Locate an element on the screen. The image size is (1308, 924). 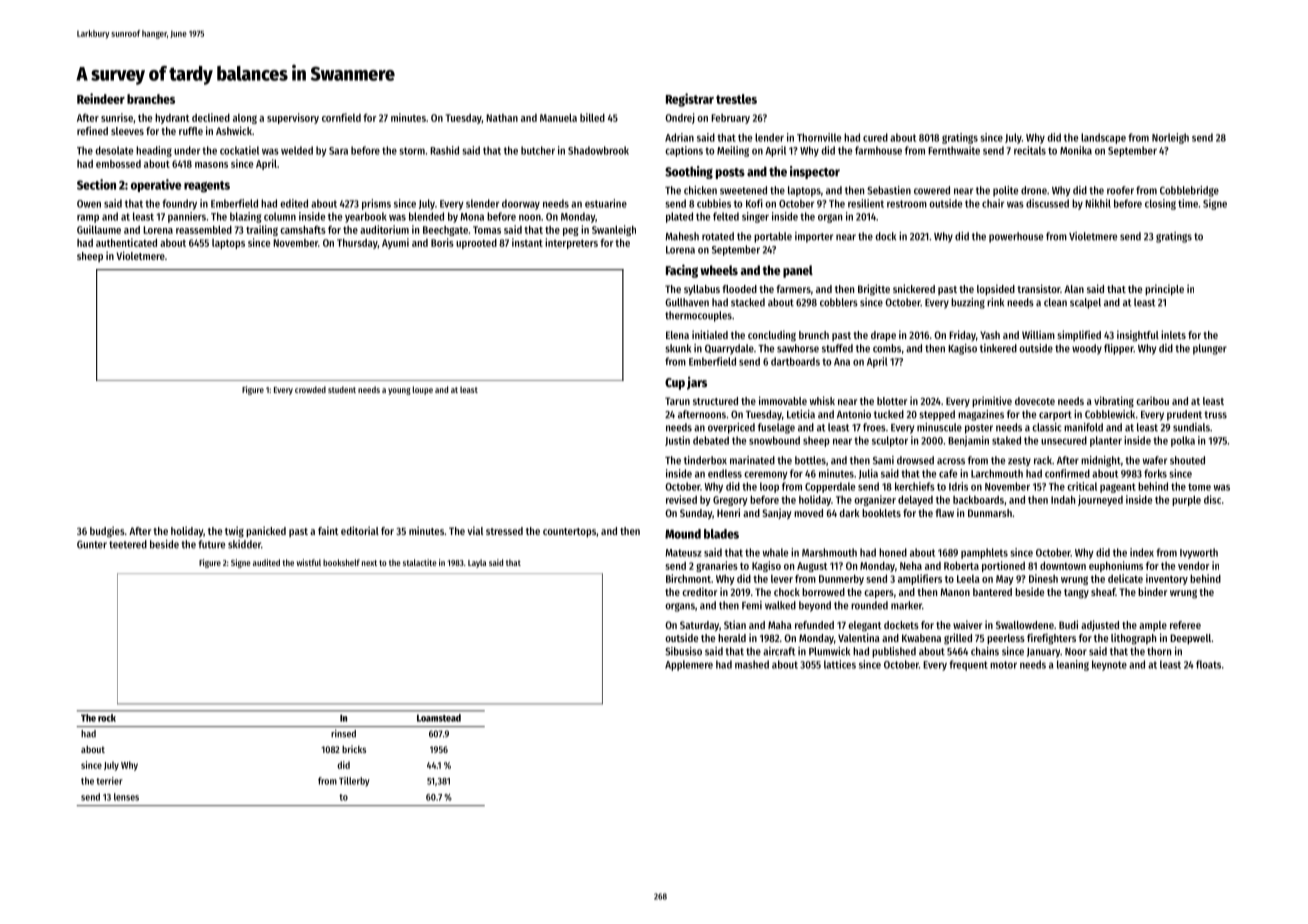
Gunter is located at coordinates (92, 544).
